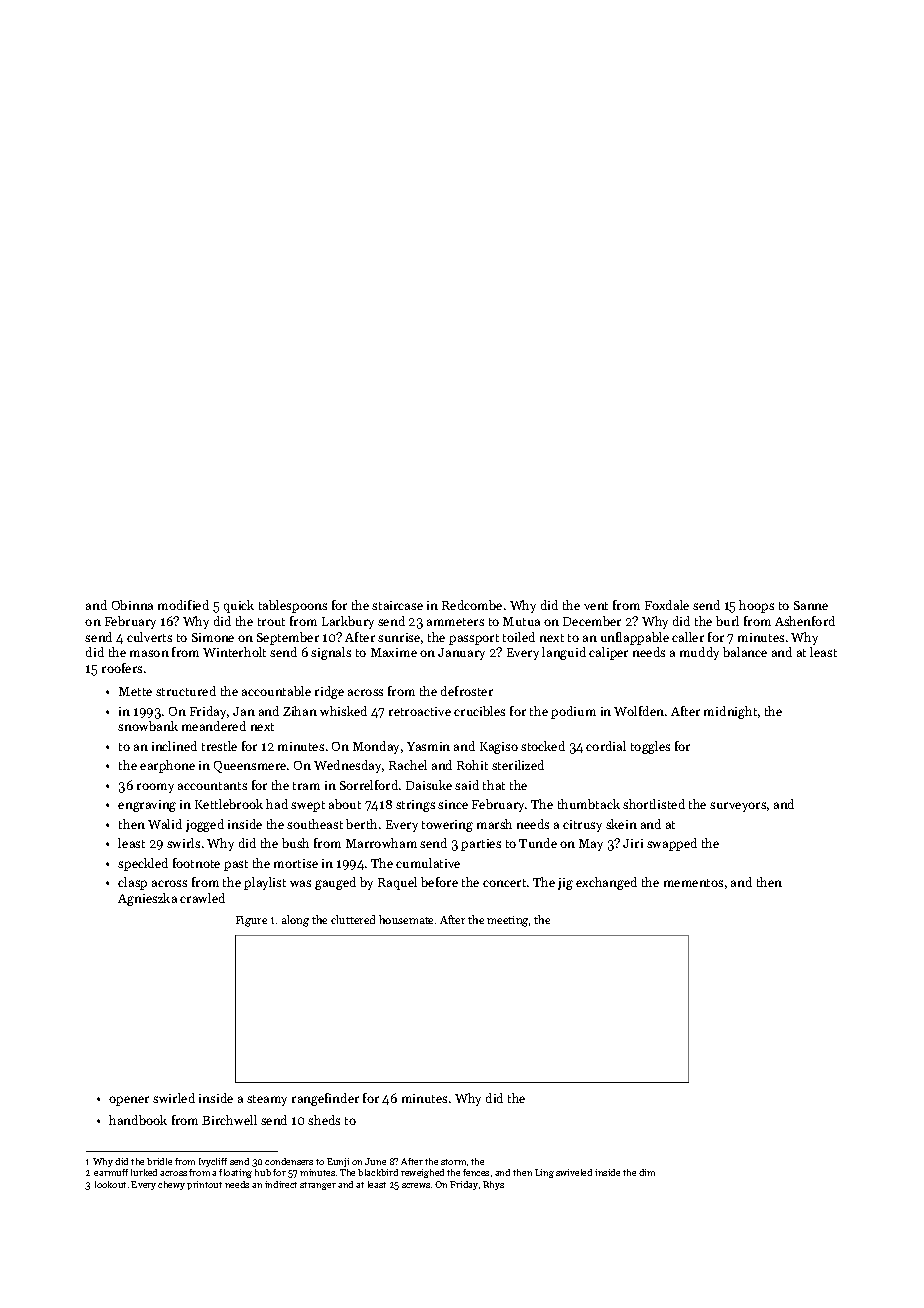 The height and width of the document is (1308, 924). What do you see at coordinates (805, 621) in the document?
I see `Ashenford` at bounding box center [805, 621].
